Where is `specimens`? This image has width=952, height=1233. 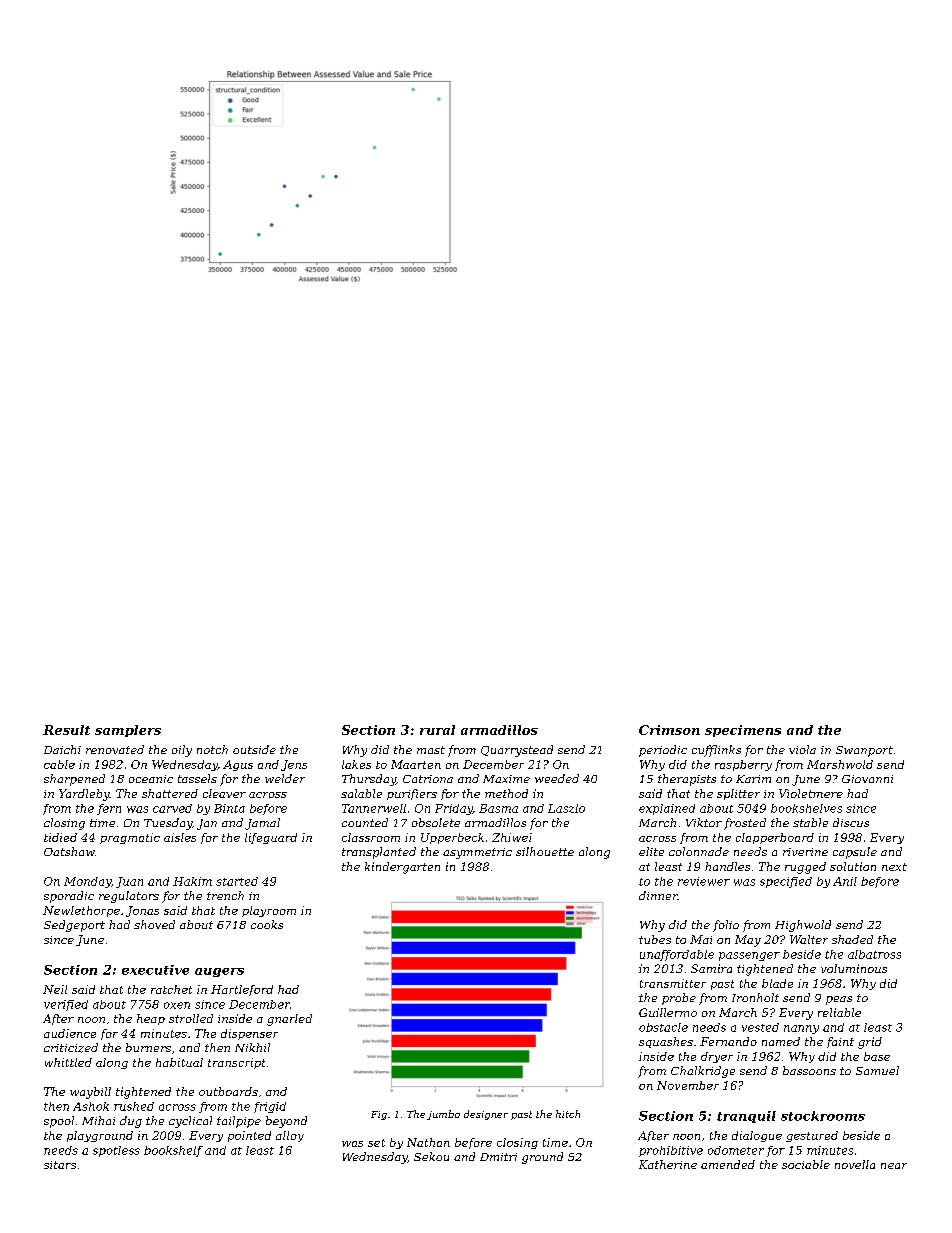
specimens is located at coordinates (743, 731).
